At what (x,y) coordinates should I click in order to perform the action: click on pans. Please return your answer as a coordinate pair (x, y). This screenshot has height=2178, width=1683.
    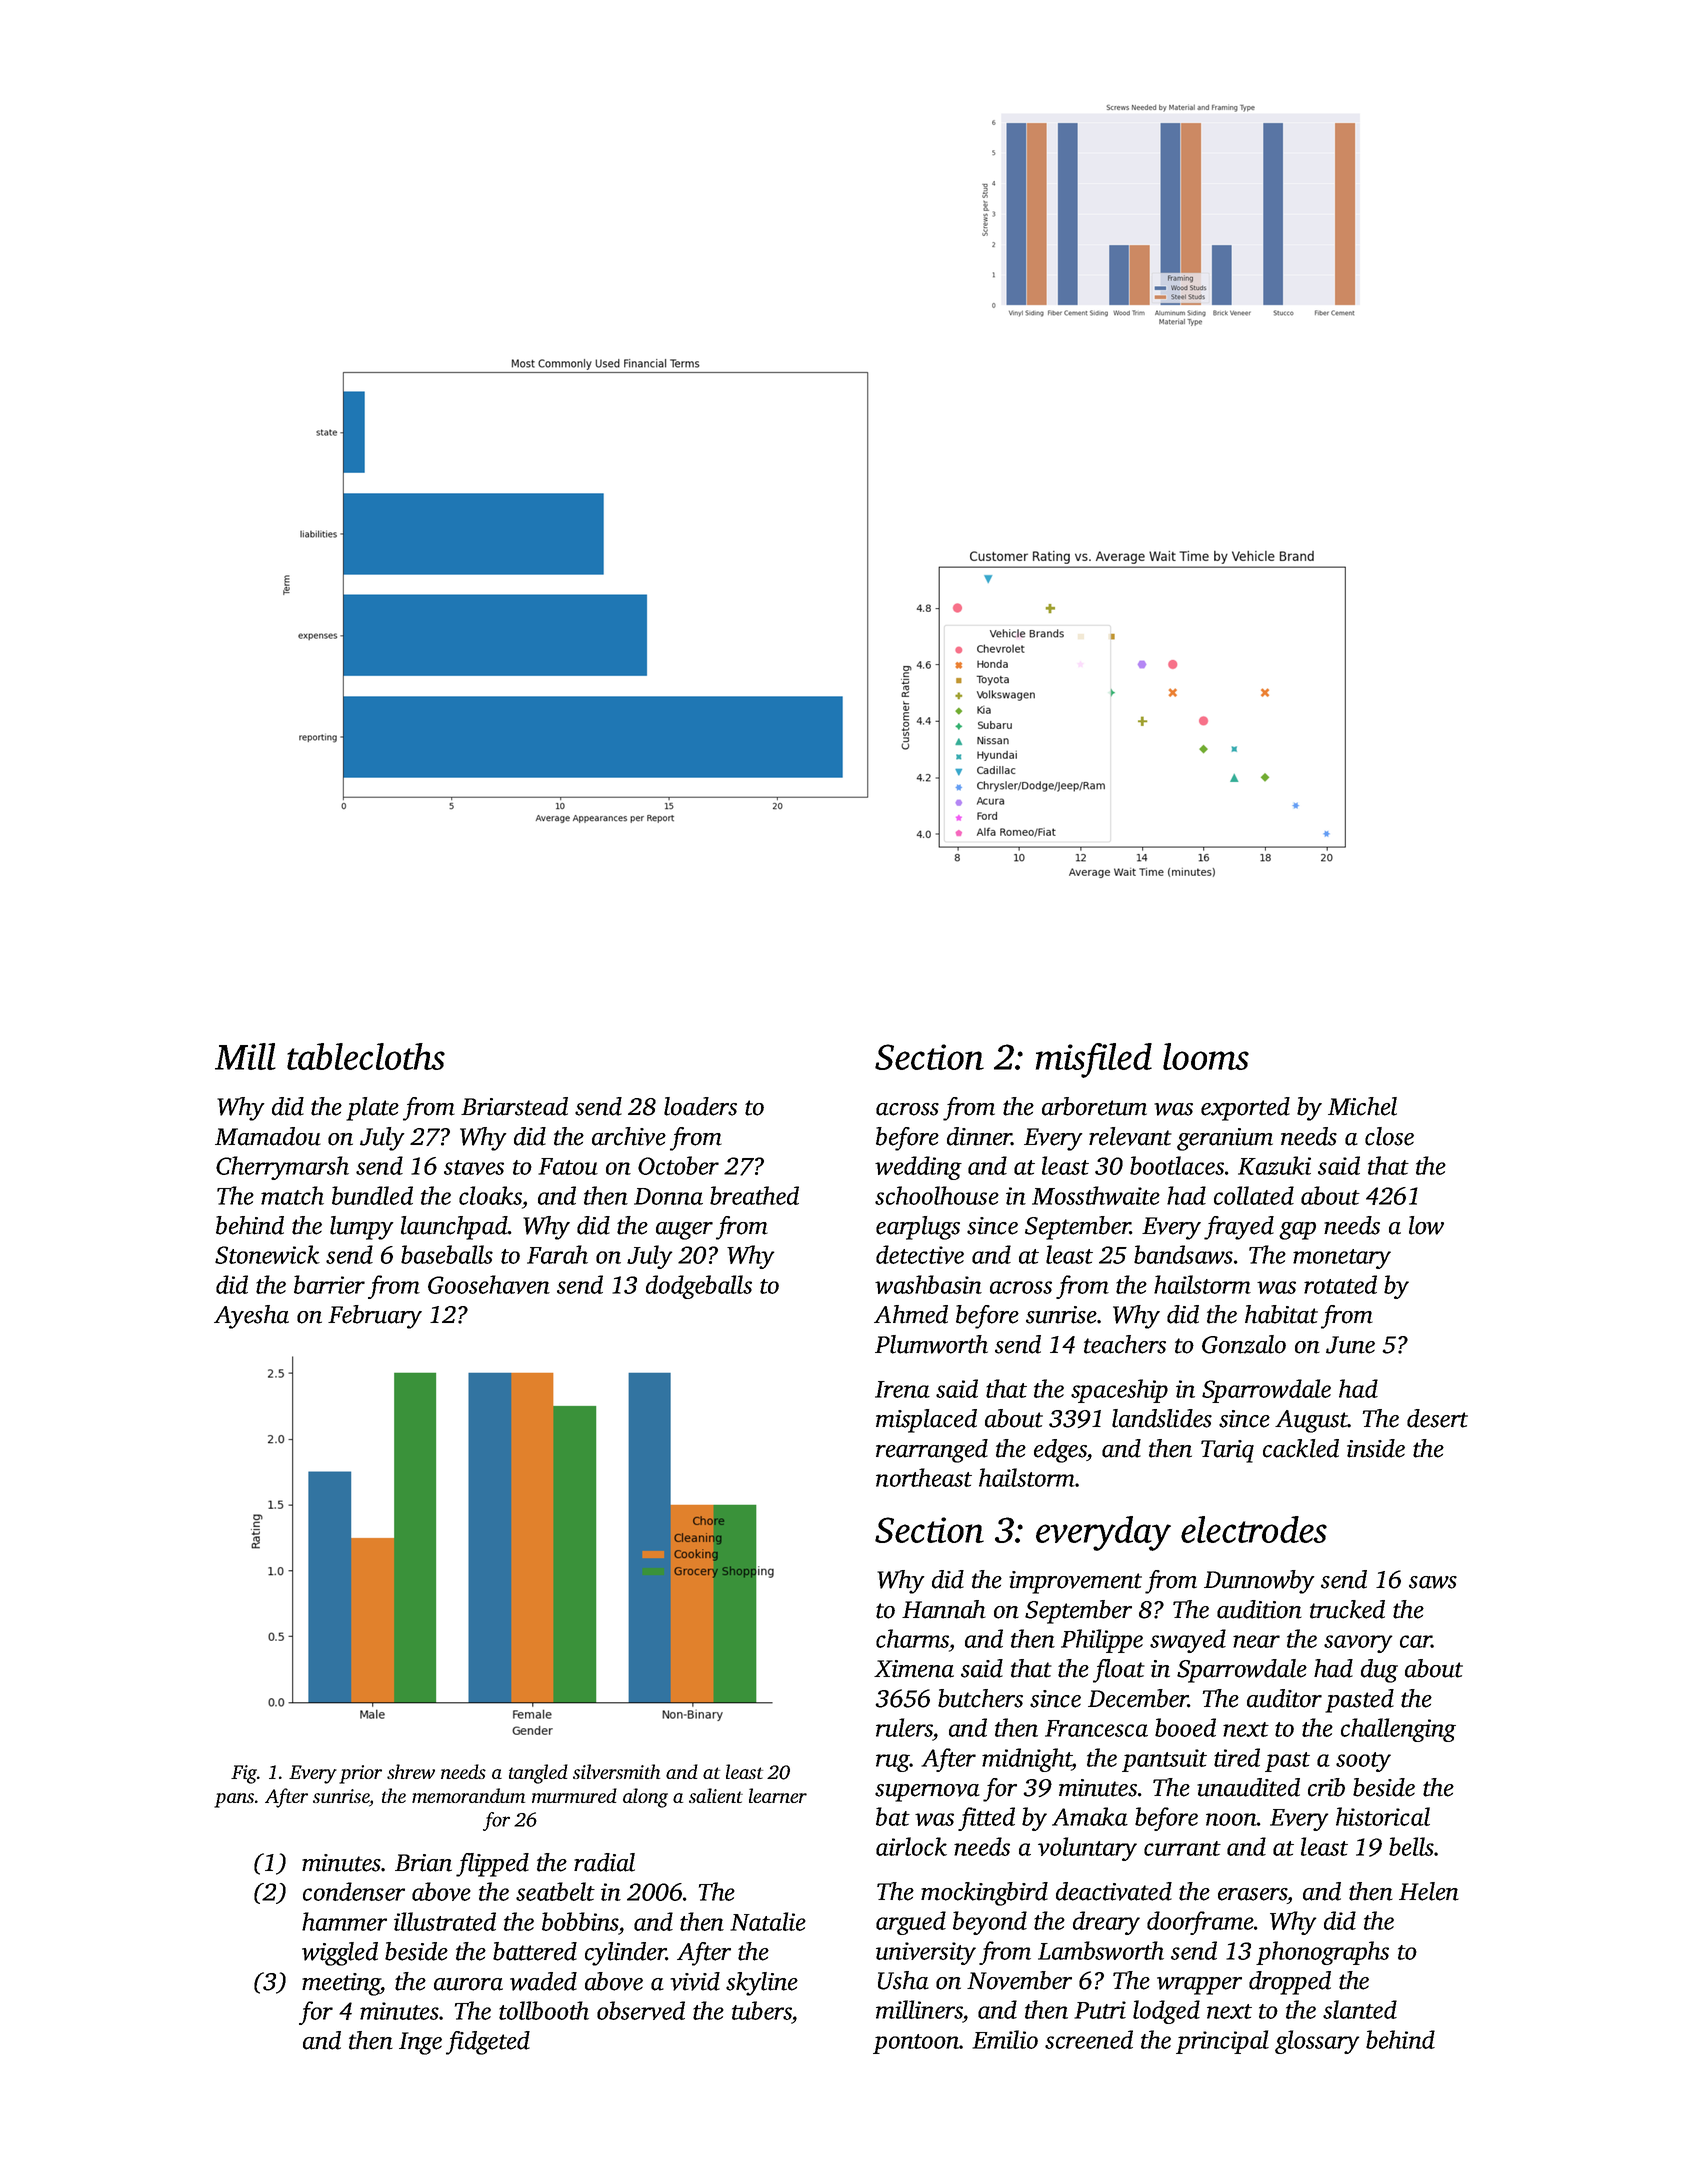
    Looking at the image, I should click on (234, 1800).
